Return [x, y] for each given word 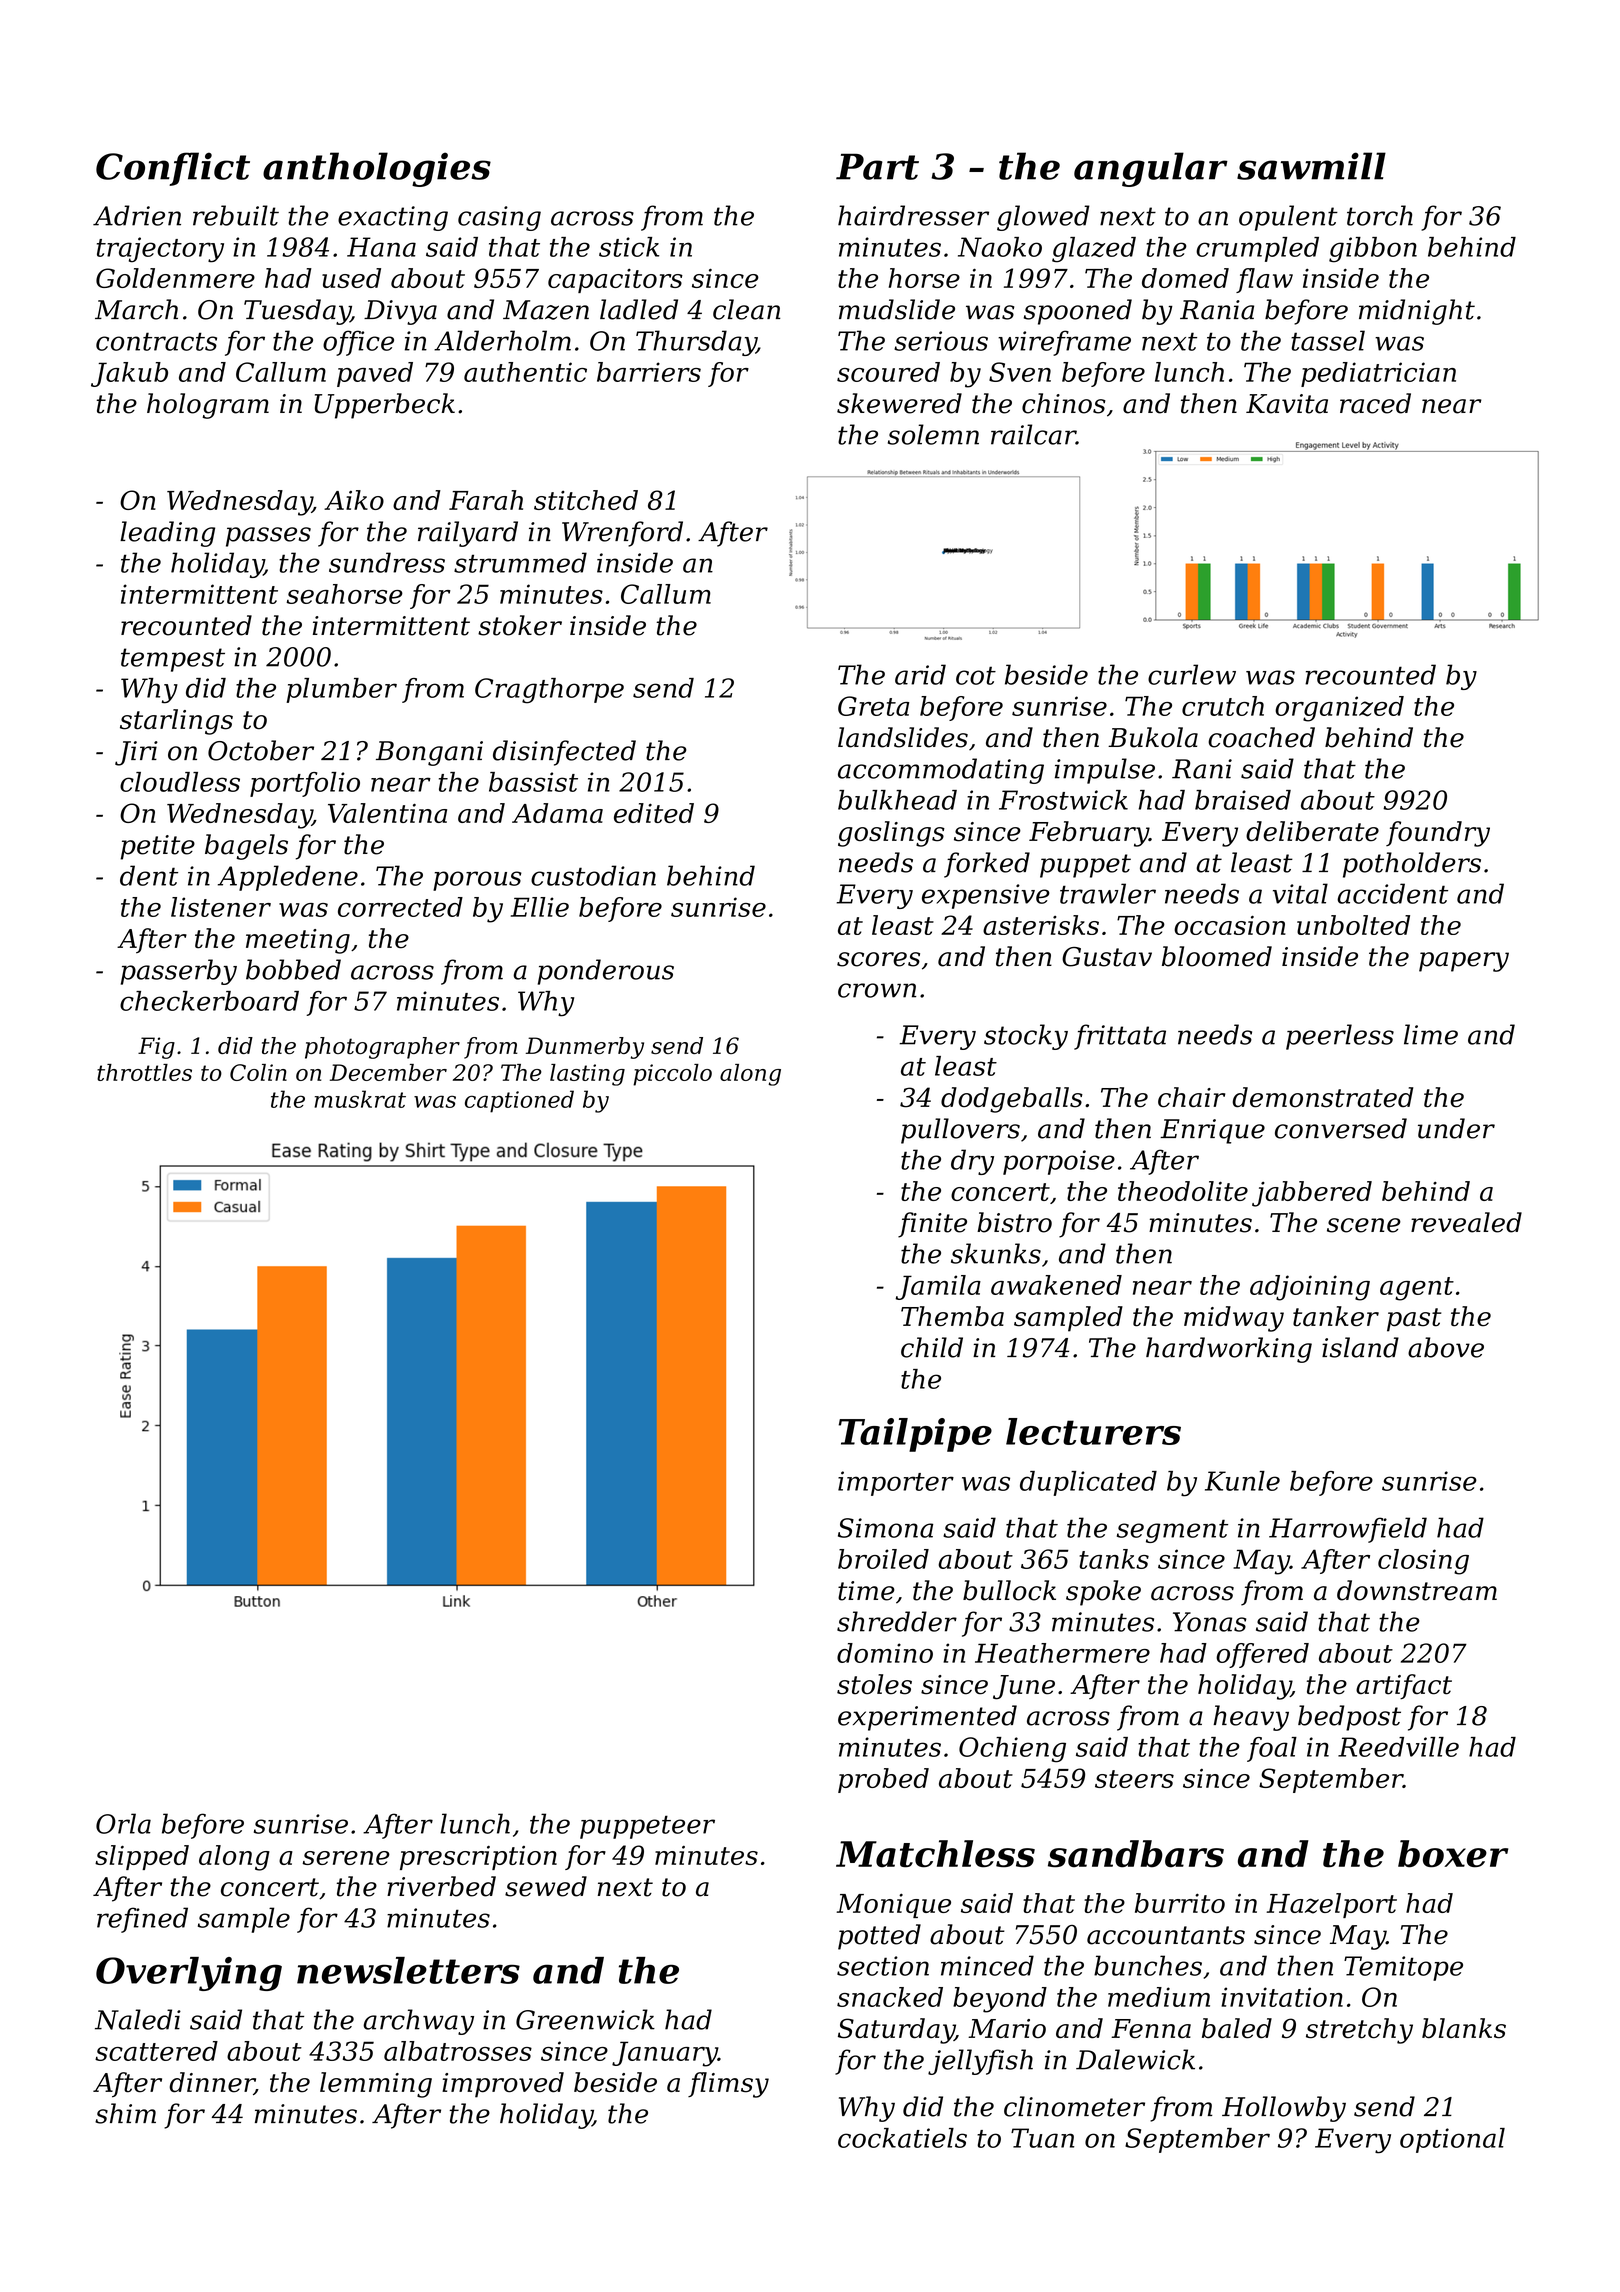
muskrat [360, 1099]
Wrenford [622, 534]
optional [1452, 2140]
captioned [519, 1101]
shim [125, 2113]
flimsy [728, 2085]
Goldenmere [175, 278]
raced [1375, 403]
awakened [1056, 1285]
